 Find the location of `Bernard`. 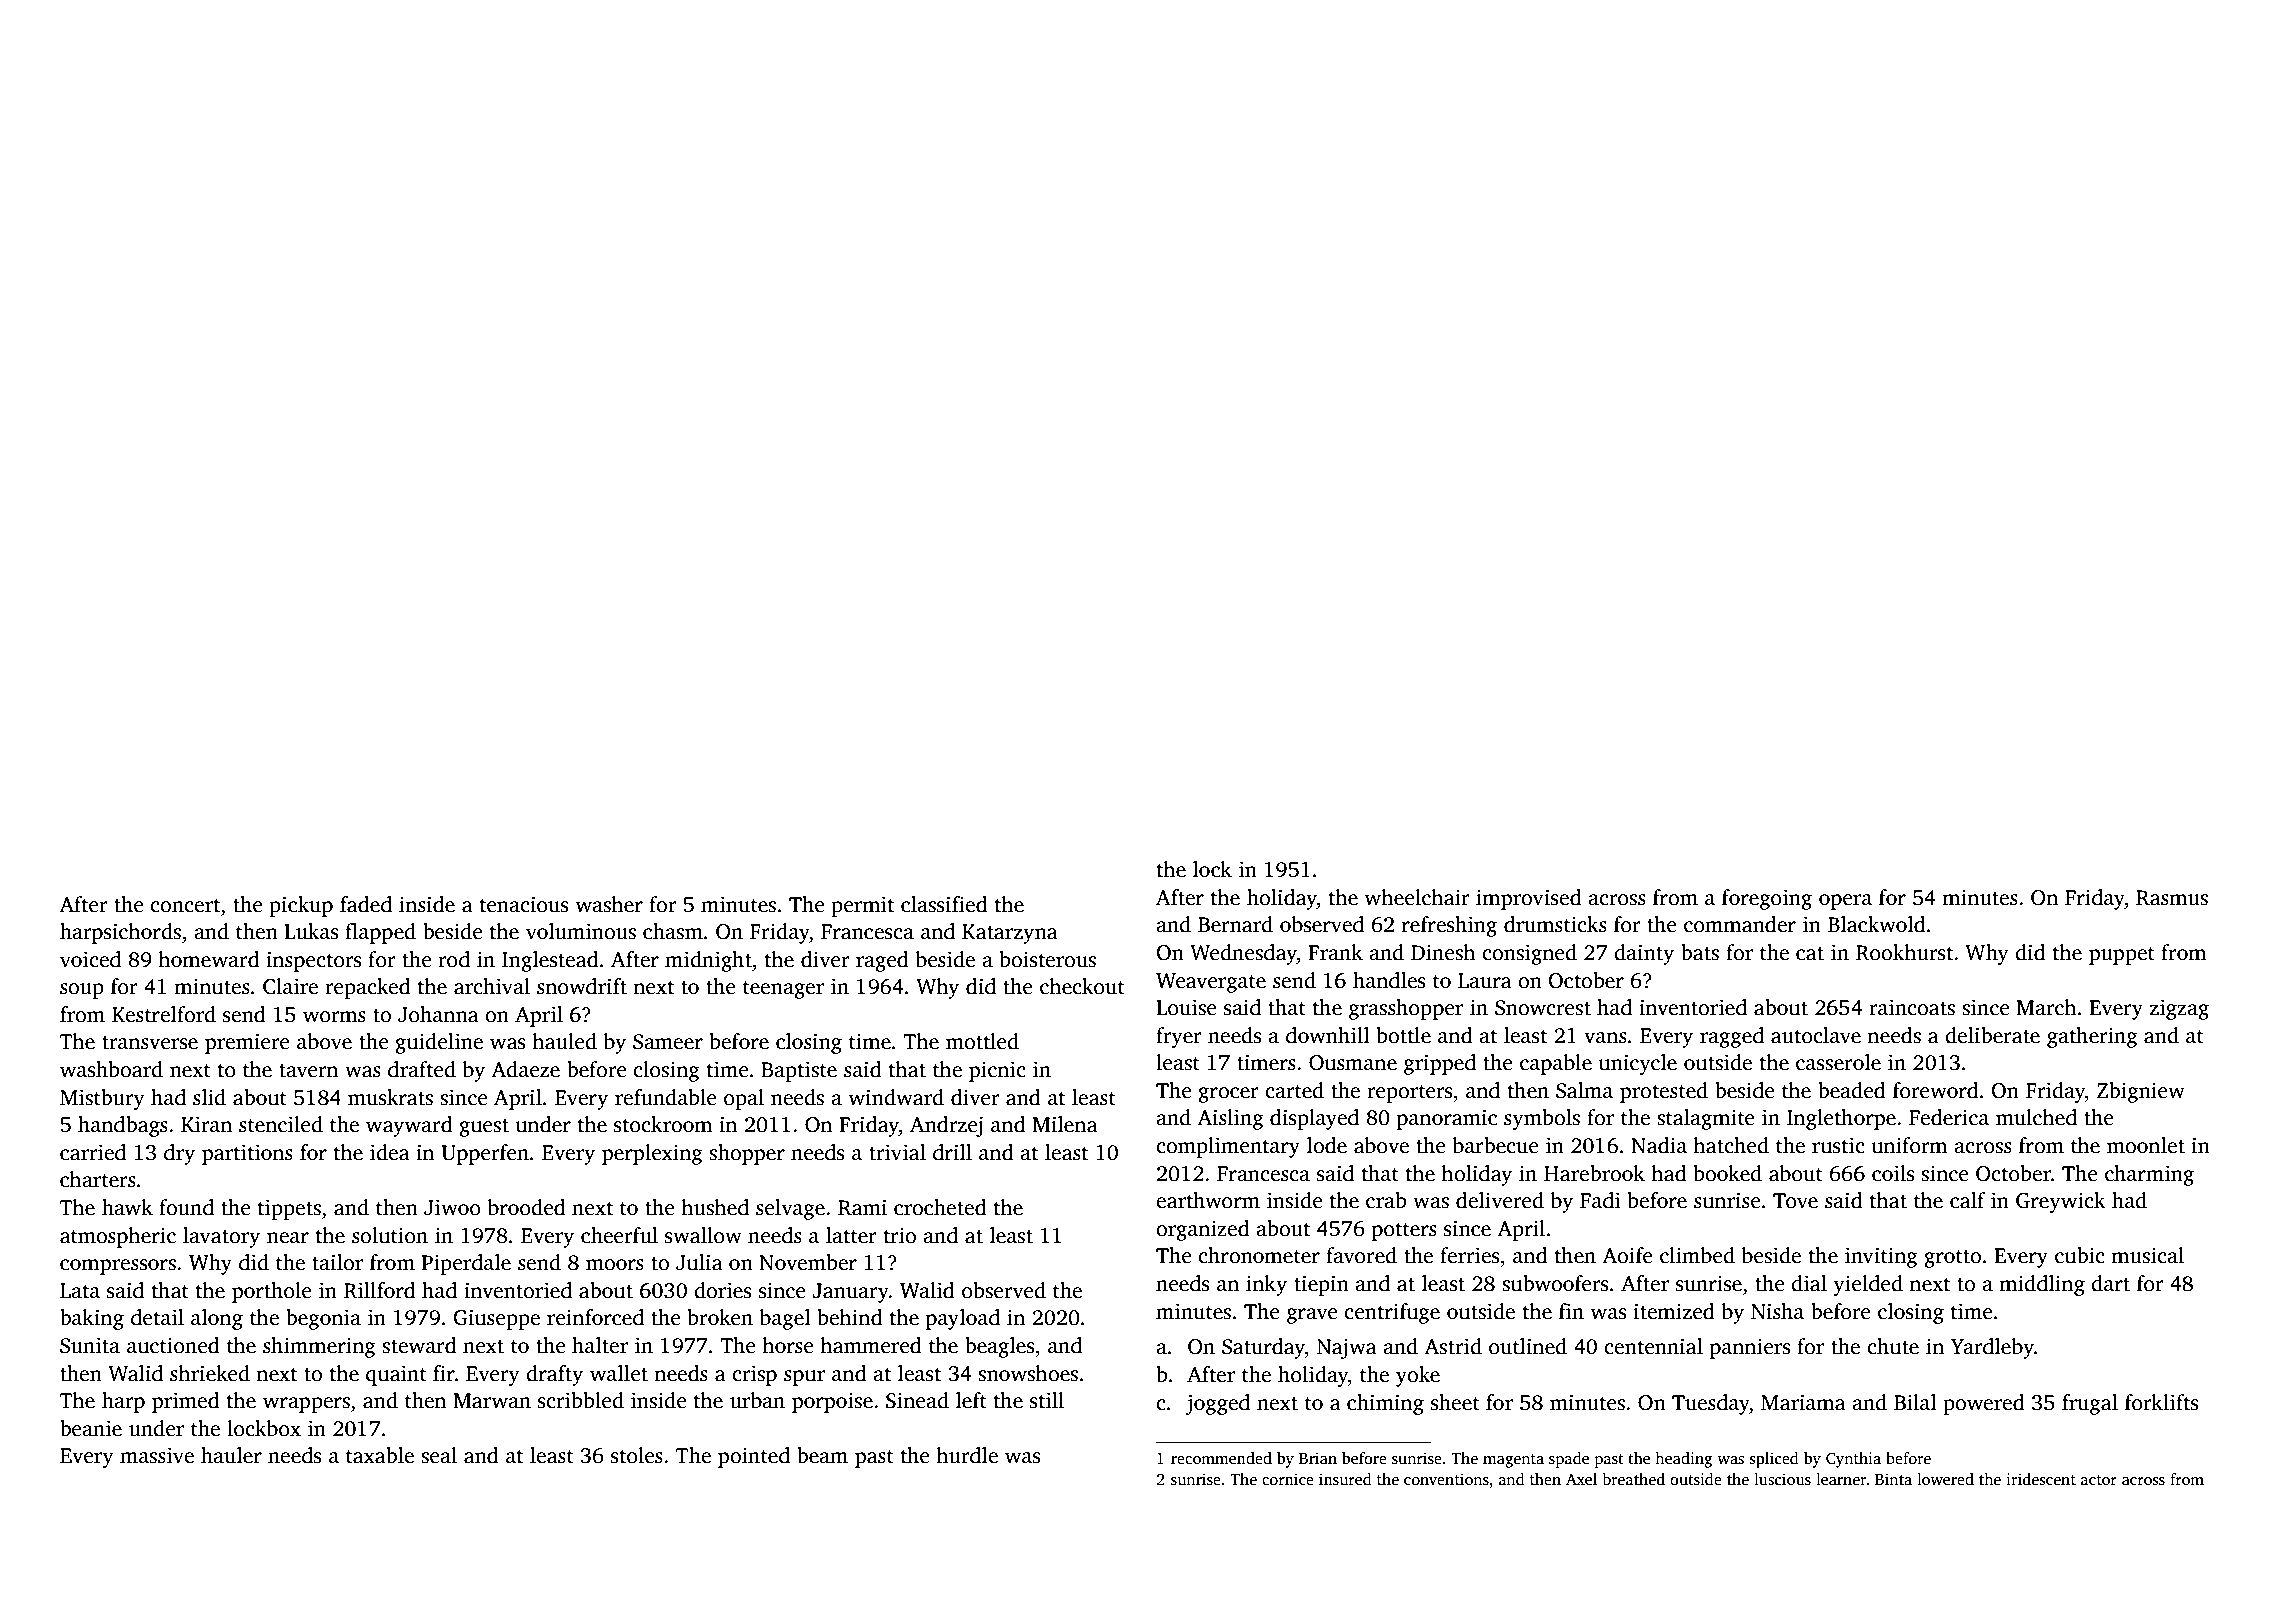

Bernard is located at coordinates (1235, 924).
